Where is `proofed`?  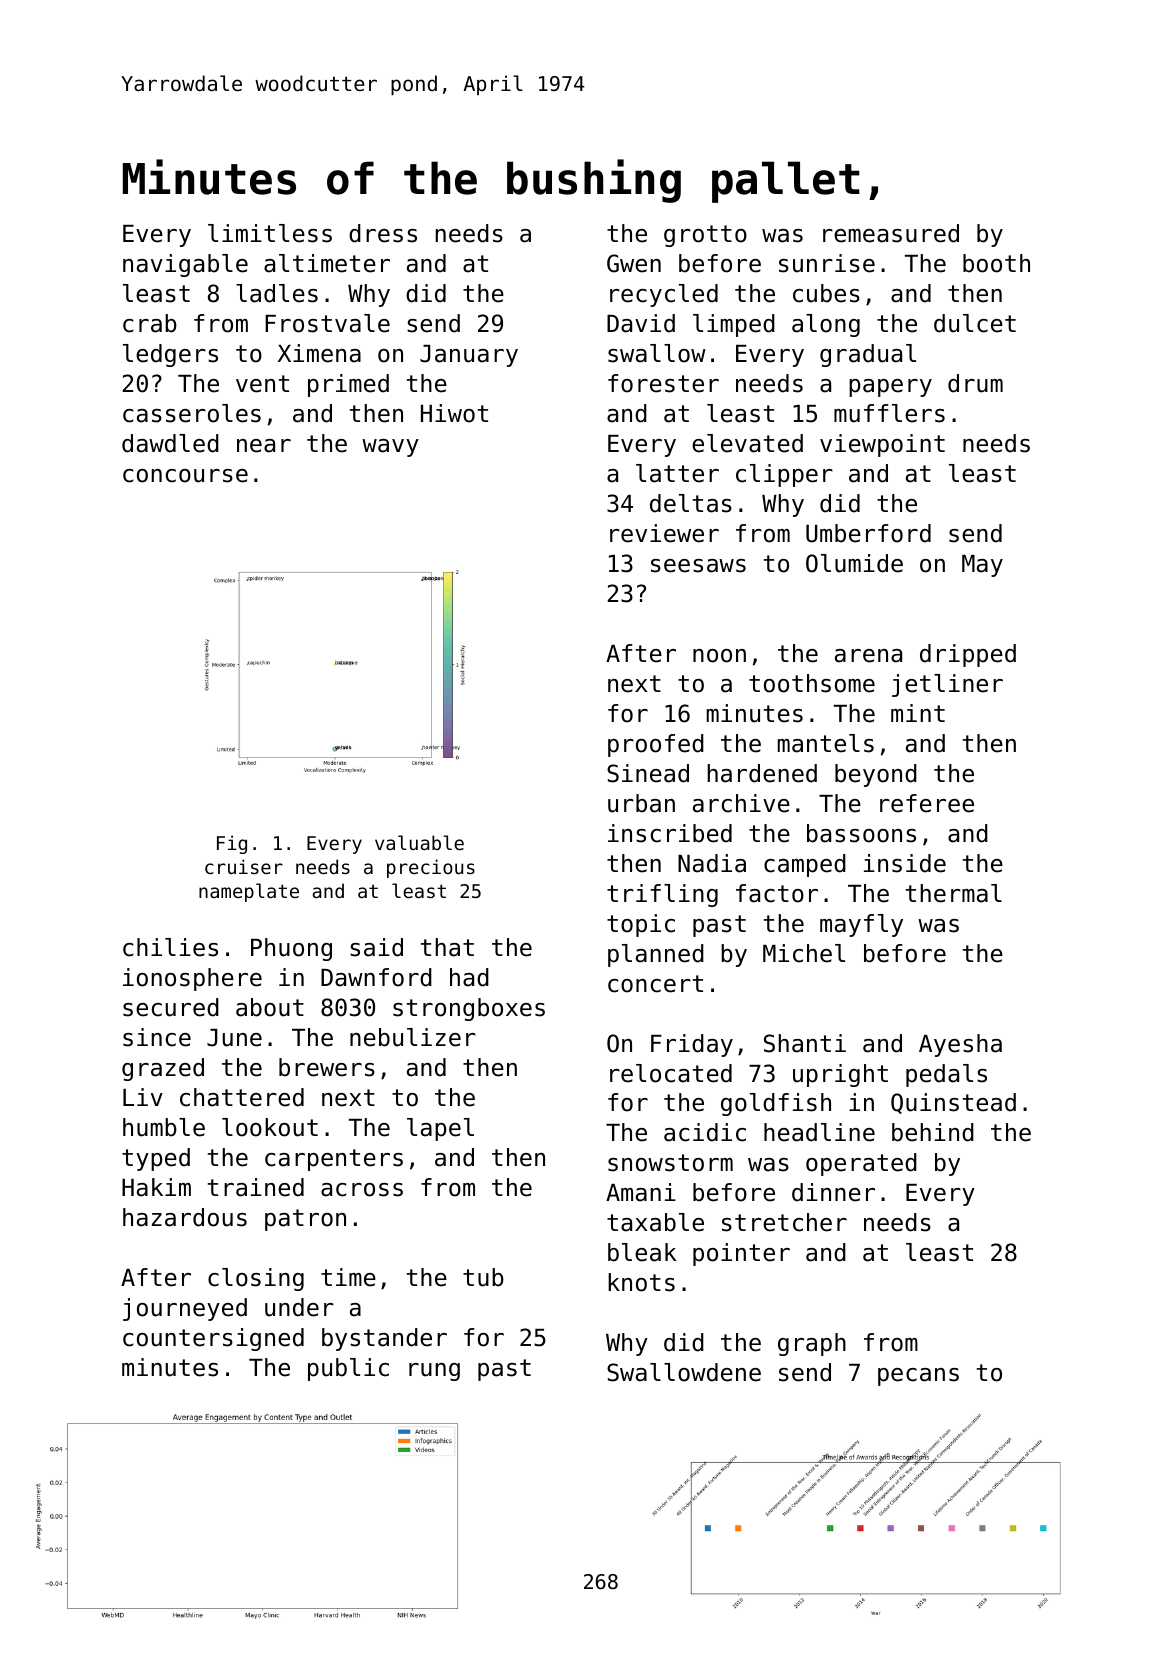
proofed is located at coordinates (656, 745).
